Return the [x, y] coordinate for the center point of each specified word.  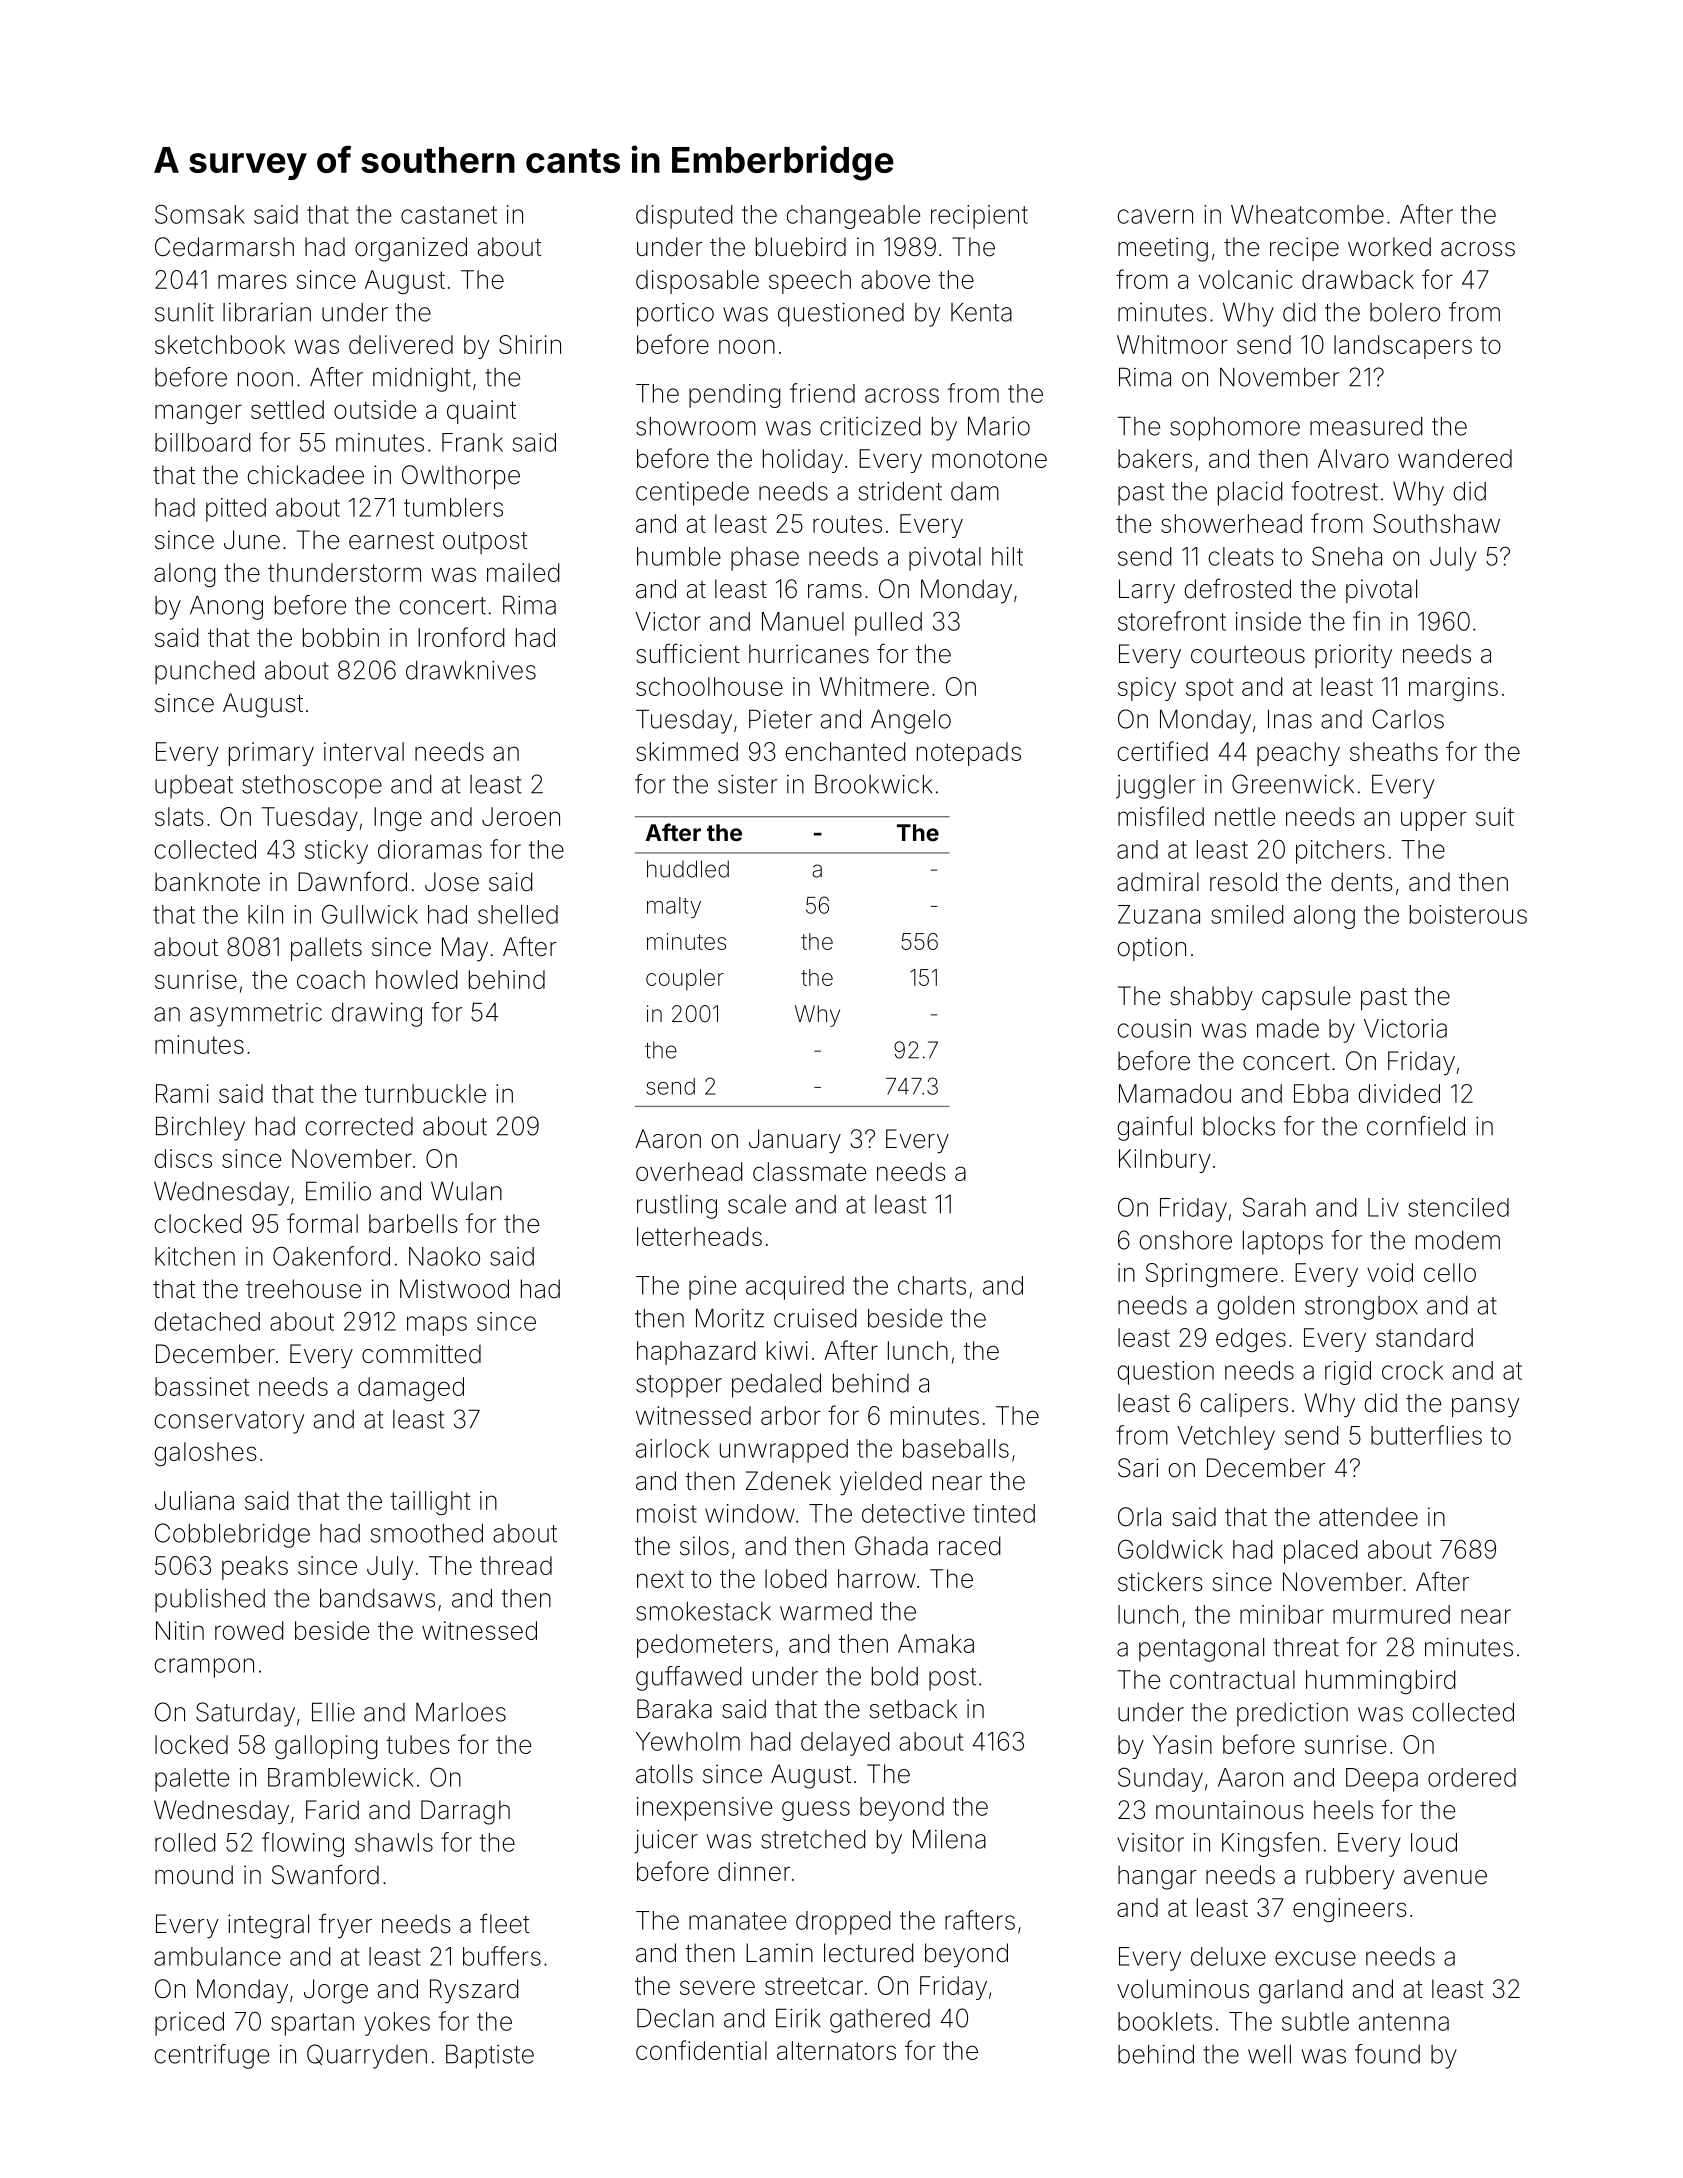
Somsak [200, 214]
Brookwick [873, 784]
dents [1362, 882]
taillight [430, 1503]
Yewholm [688, 1741]
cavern [1155, 216]
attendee [1368, 1517]
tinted [1004, 1513]
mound [194, 1875]
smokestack [703, 1611]
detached [207, 1321]
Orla [1139, 1517]
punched [205, 673]
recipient [979, 217]
